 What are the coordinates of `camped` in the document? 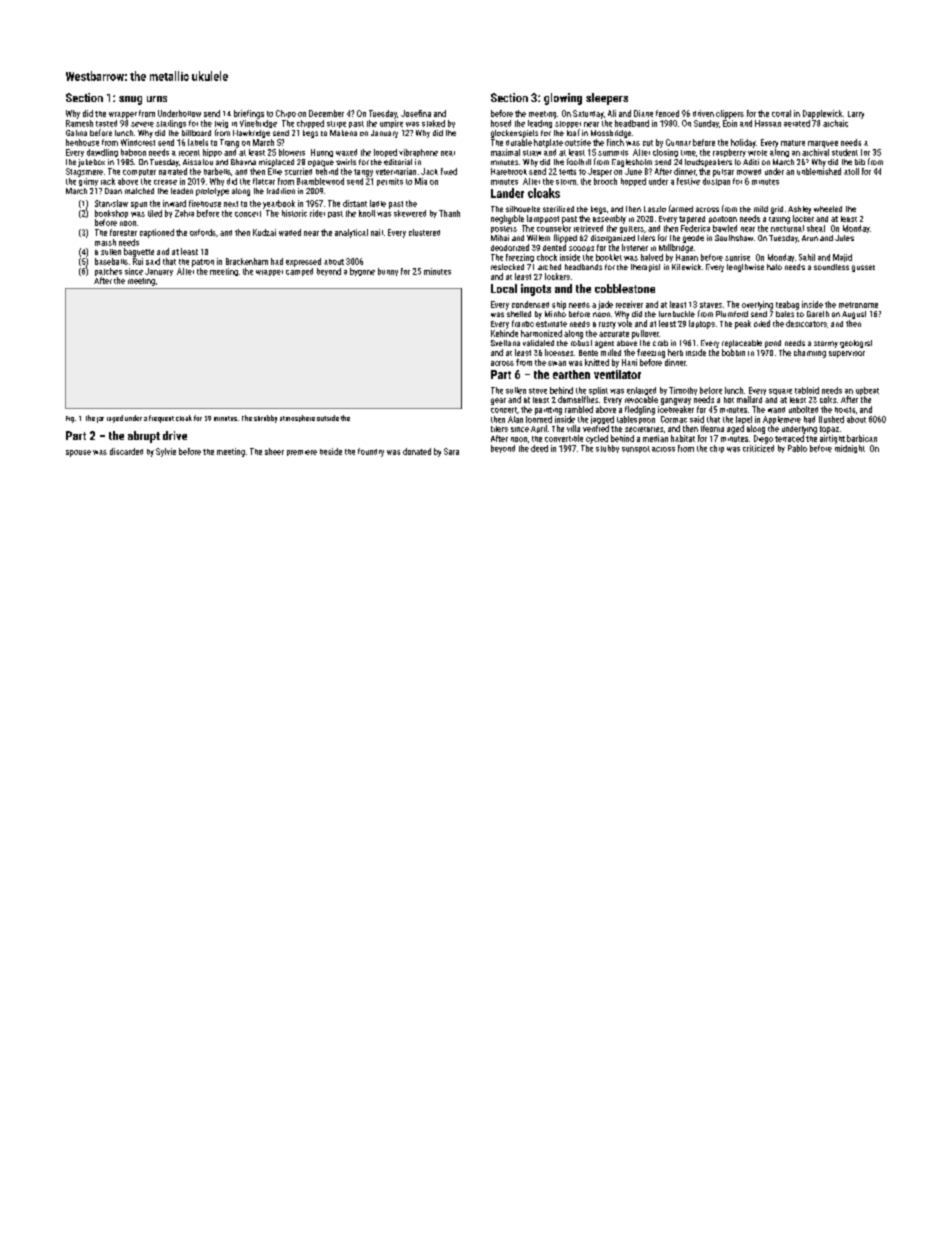 It's located at (299, 272).
